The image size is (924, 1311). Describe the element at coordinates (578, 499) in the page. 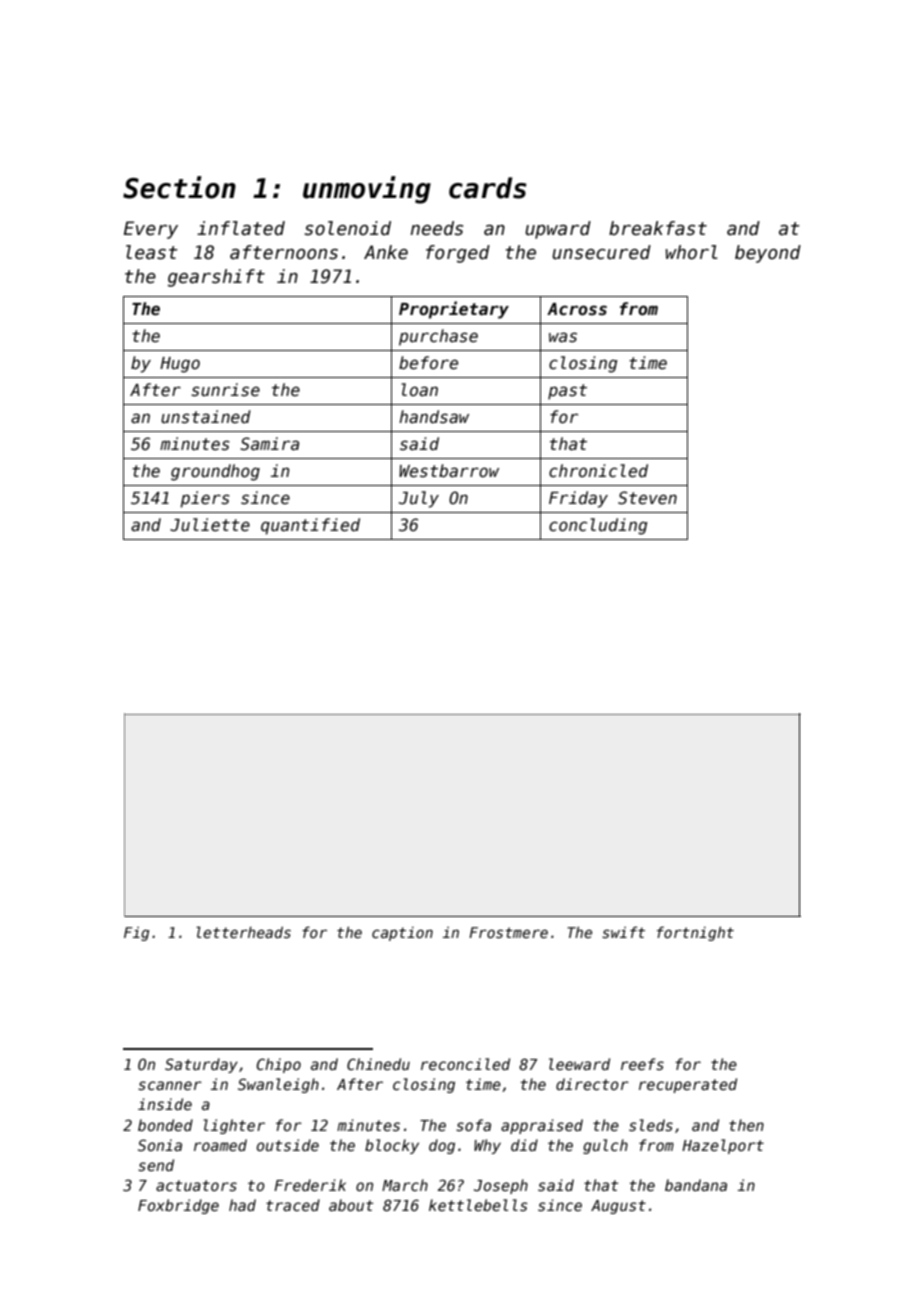

I see `Friday` at that location.
